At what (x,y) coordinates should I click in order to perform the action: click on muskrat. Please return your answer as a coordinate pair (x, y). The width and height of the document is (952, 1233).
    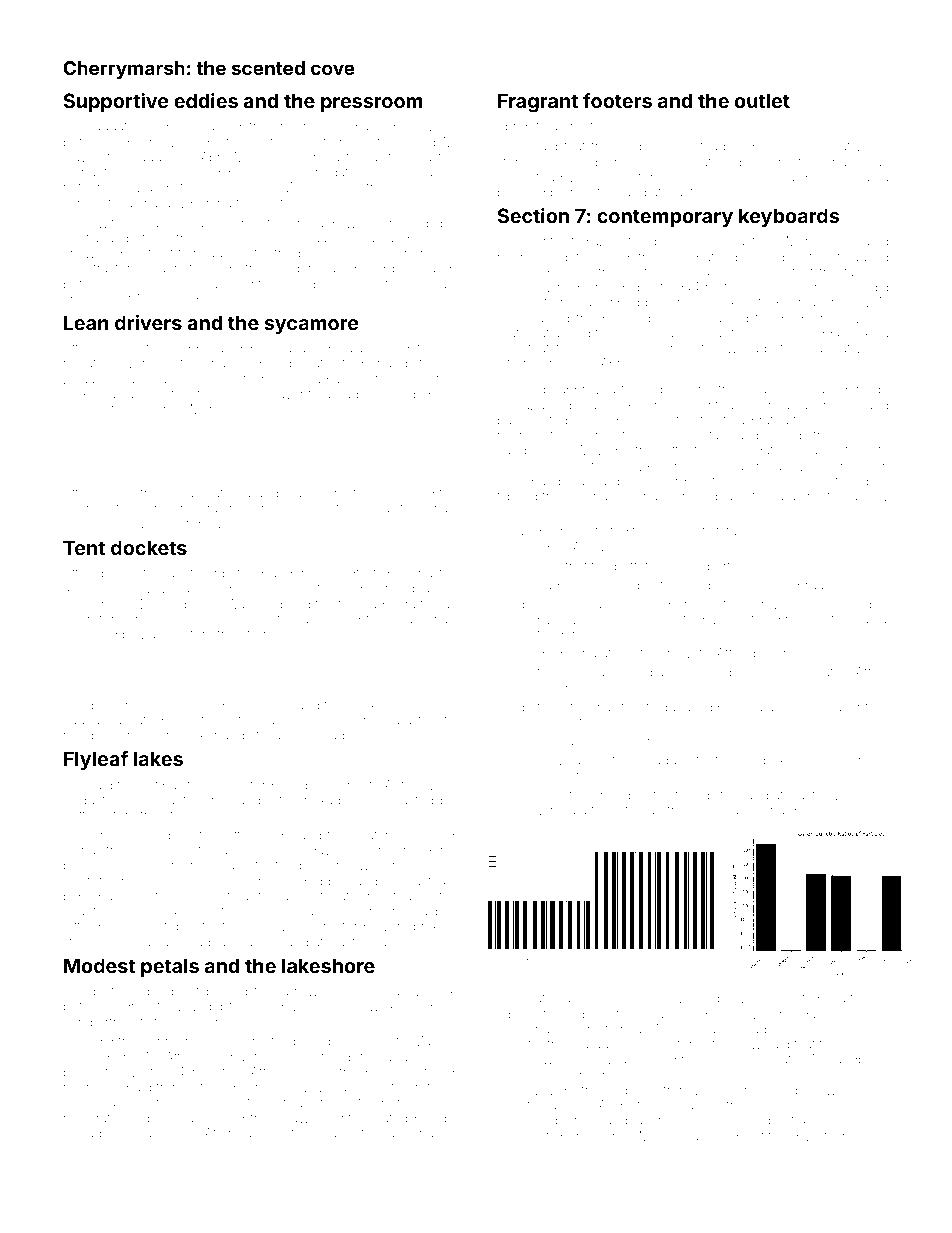
    Looking at the image, I should click on (87, 1118).
